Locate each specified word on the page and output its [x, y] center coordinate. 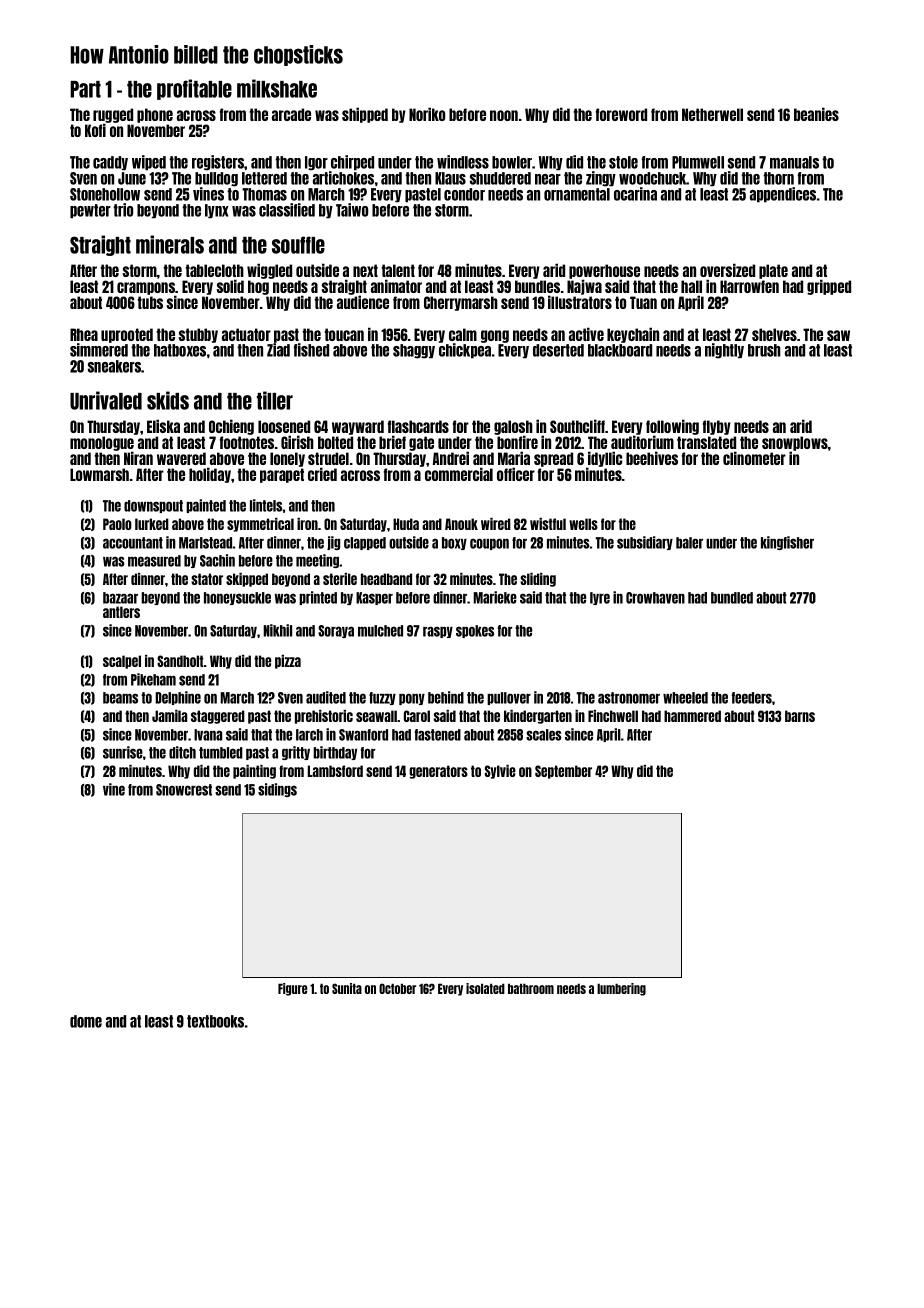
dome [86, 1021]
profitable [194, 89]
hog [258, 287]
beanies [816, 114]
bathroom [531, 988]
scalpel [122, 662]
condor [464, 194]
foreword [621, 114]
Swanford [363, 735]
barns [800, 716]
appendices [783, 195]
